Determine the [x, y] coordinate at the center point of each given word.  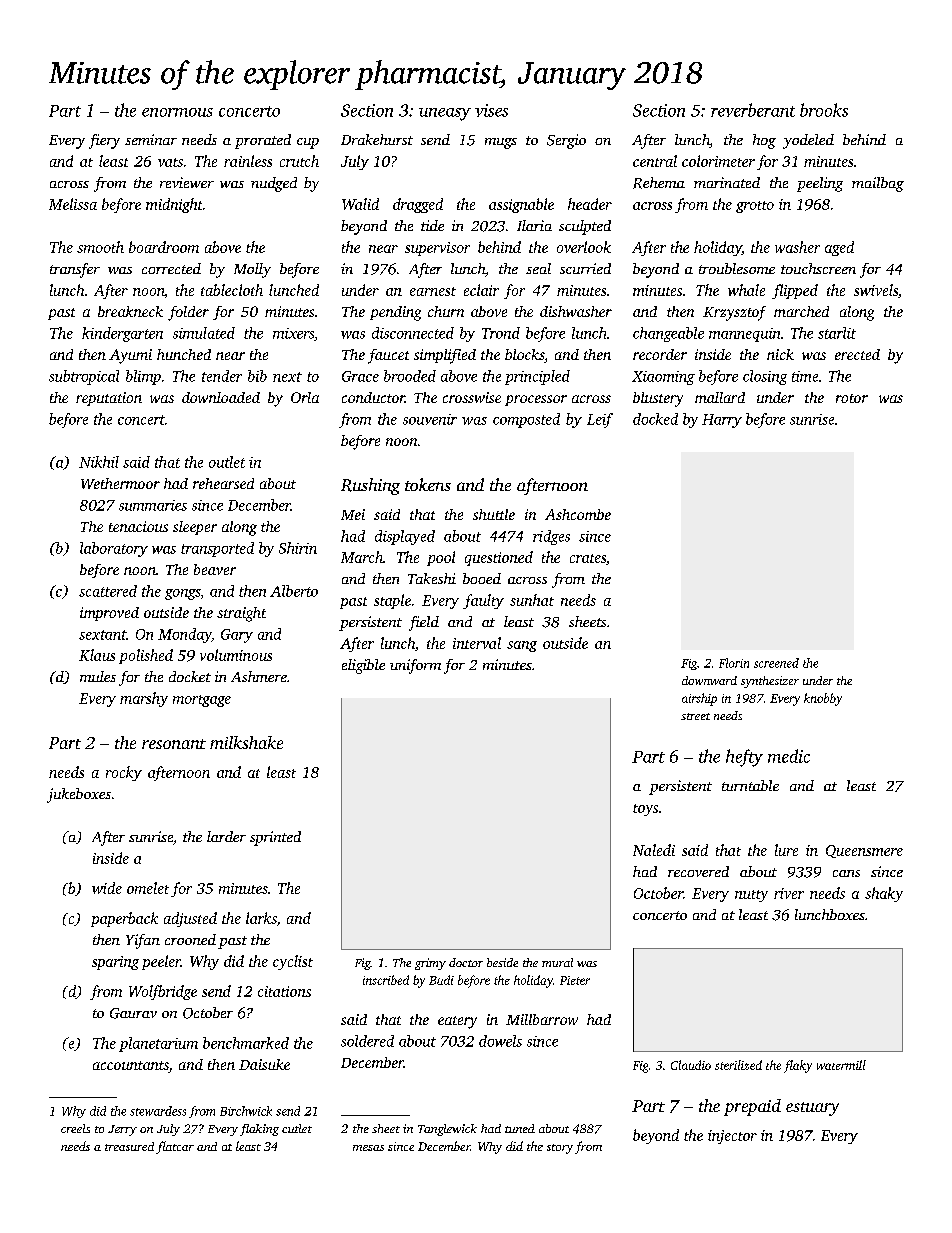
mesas [368, 1148]
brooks [824, 110]
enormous [177, 112]
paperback [124, 919]
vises [491, 110]
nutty [751, 896]
